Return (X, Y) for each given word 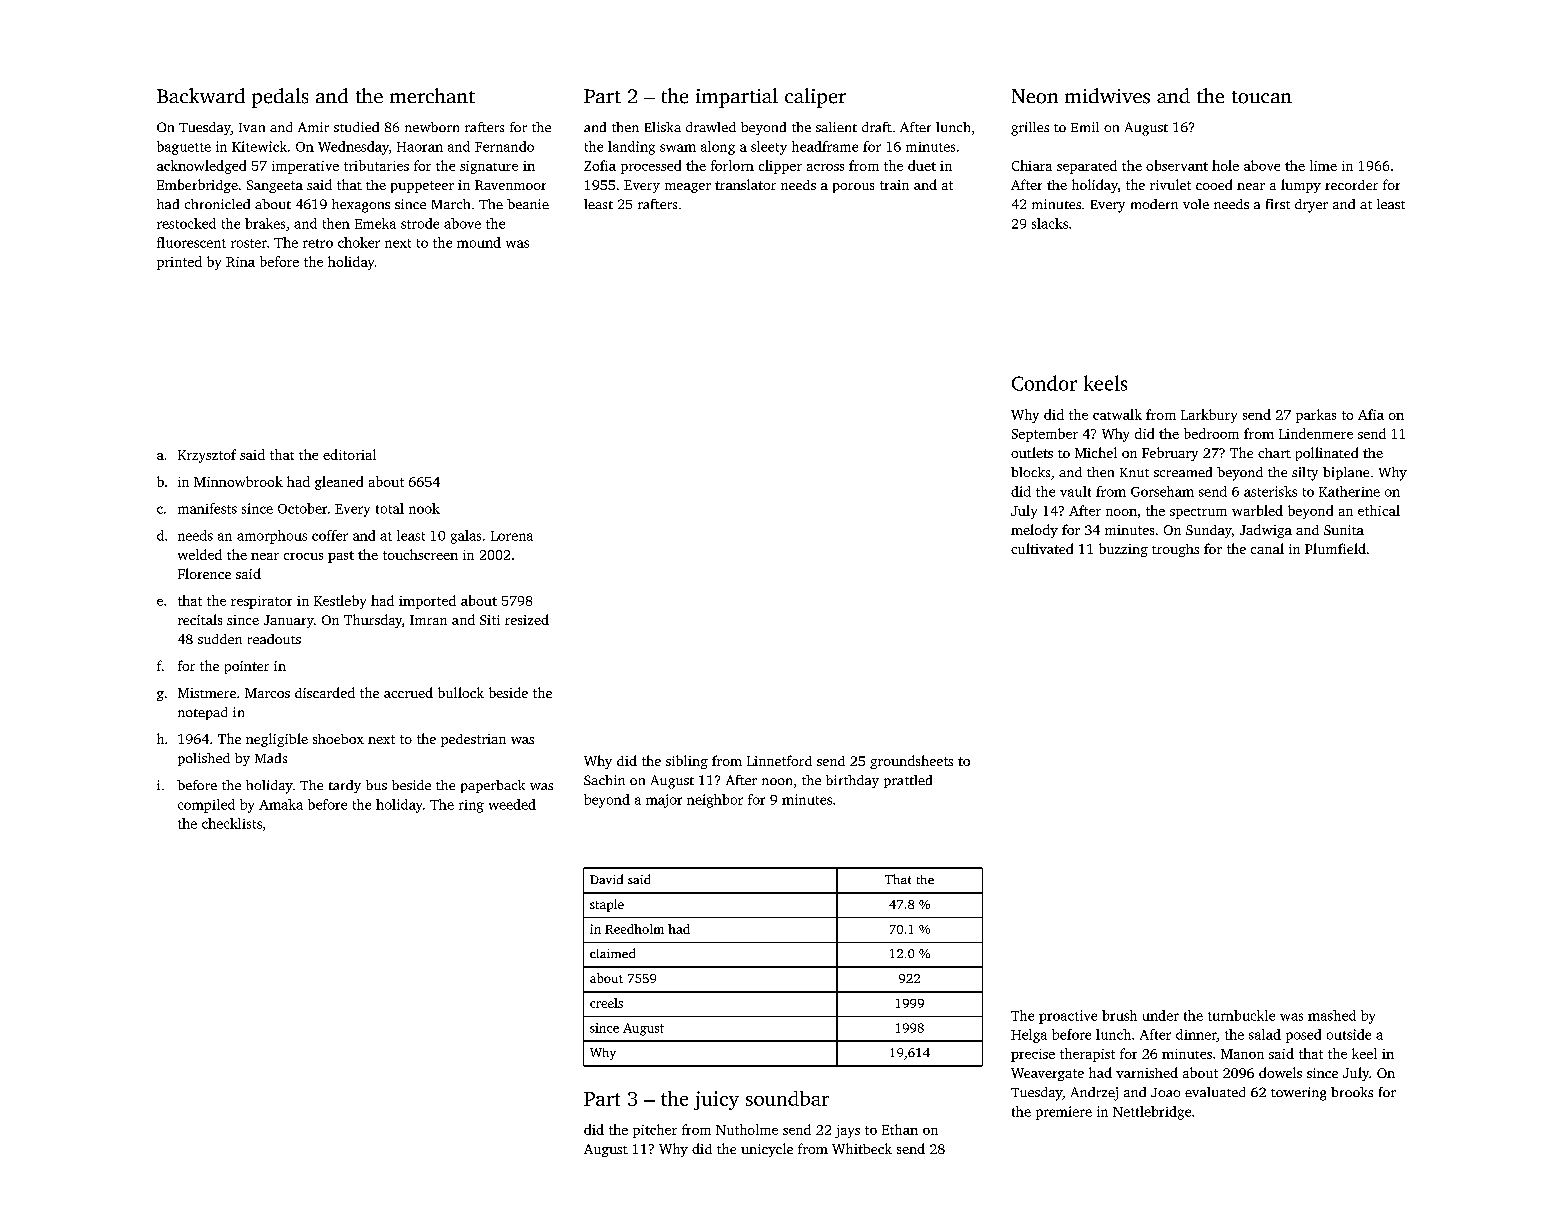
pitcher (655, 1131)
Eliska (663, 127)
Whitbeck (862, 1148)
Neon (1035, 96)
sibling (687, 762)
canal (1267, 548)
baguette (184, 148)
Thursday (373, 621)
